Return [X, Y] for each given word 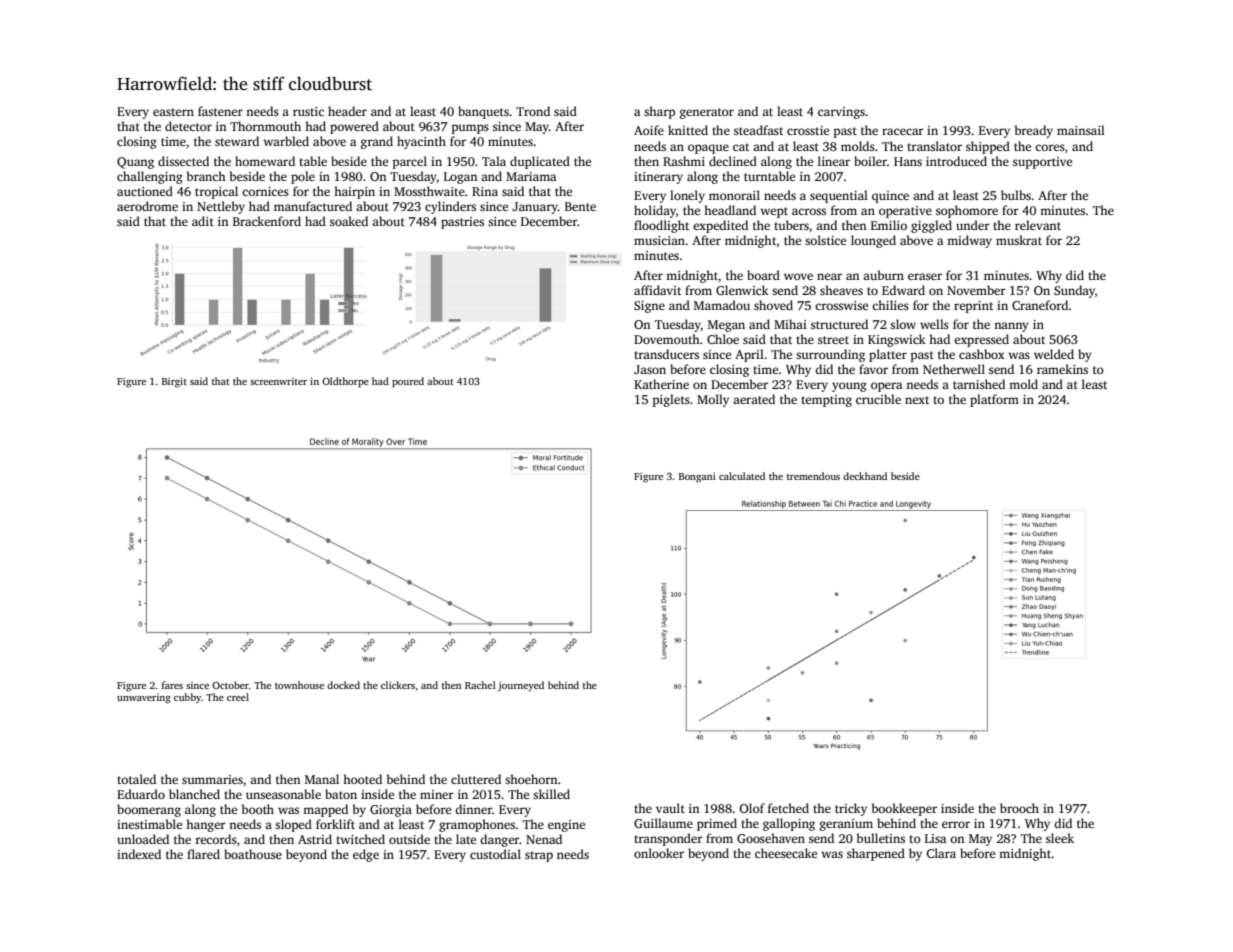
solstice [825, 240]
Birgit [174, 382]
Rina [485, 191]
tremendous [813, 476]
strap [539, 856]
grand [377, 142]
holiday [655, 211]
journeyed [521, 686]
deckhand [865, 476]
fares [172, 685]
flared [203, 854]
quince [890, 197]
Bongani [697, 477]
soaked [349, 221]
